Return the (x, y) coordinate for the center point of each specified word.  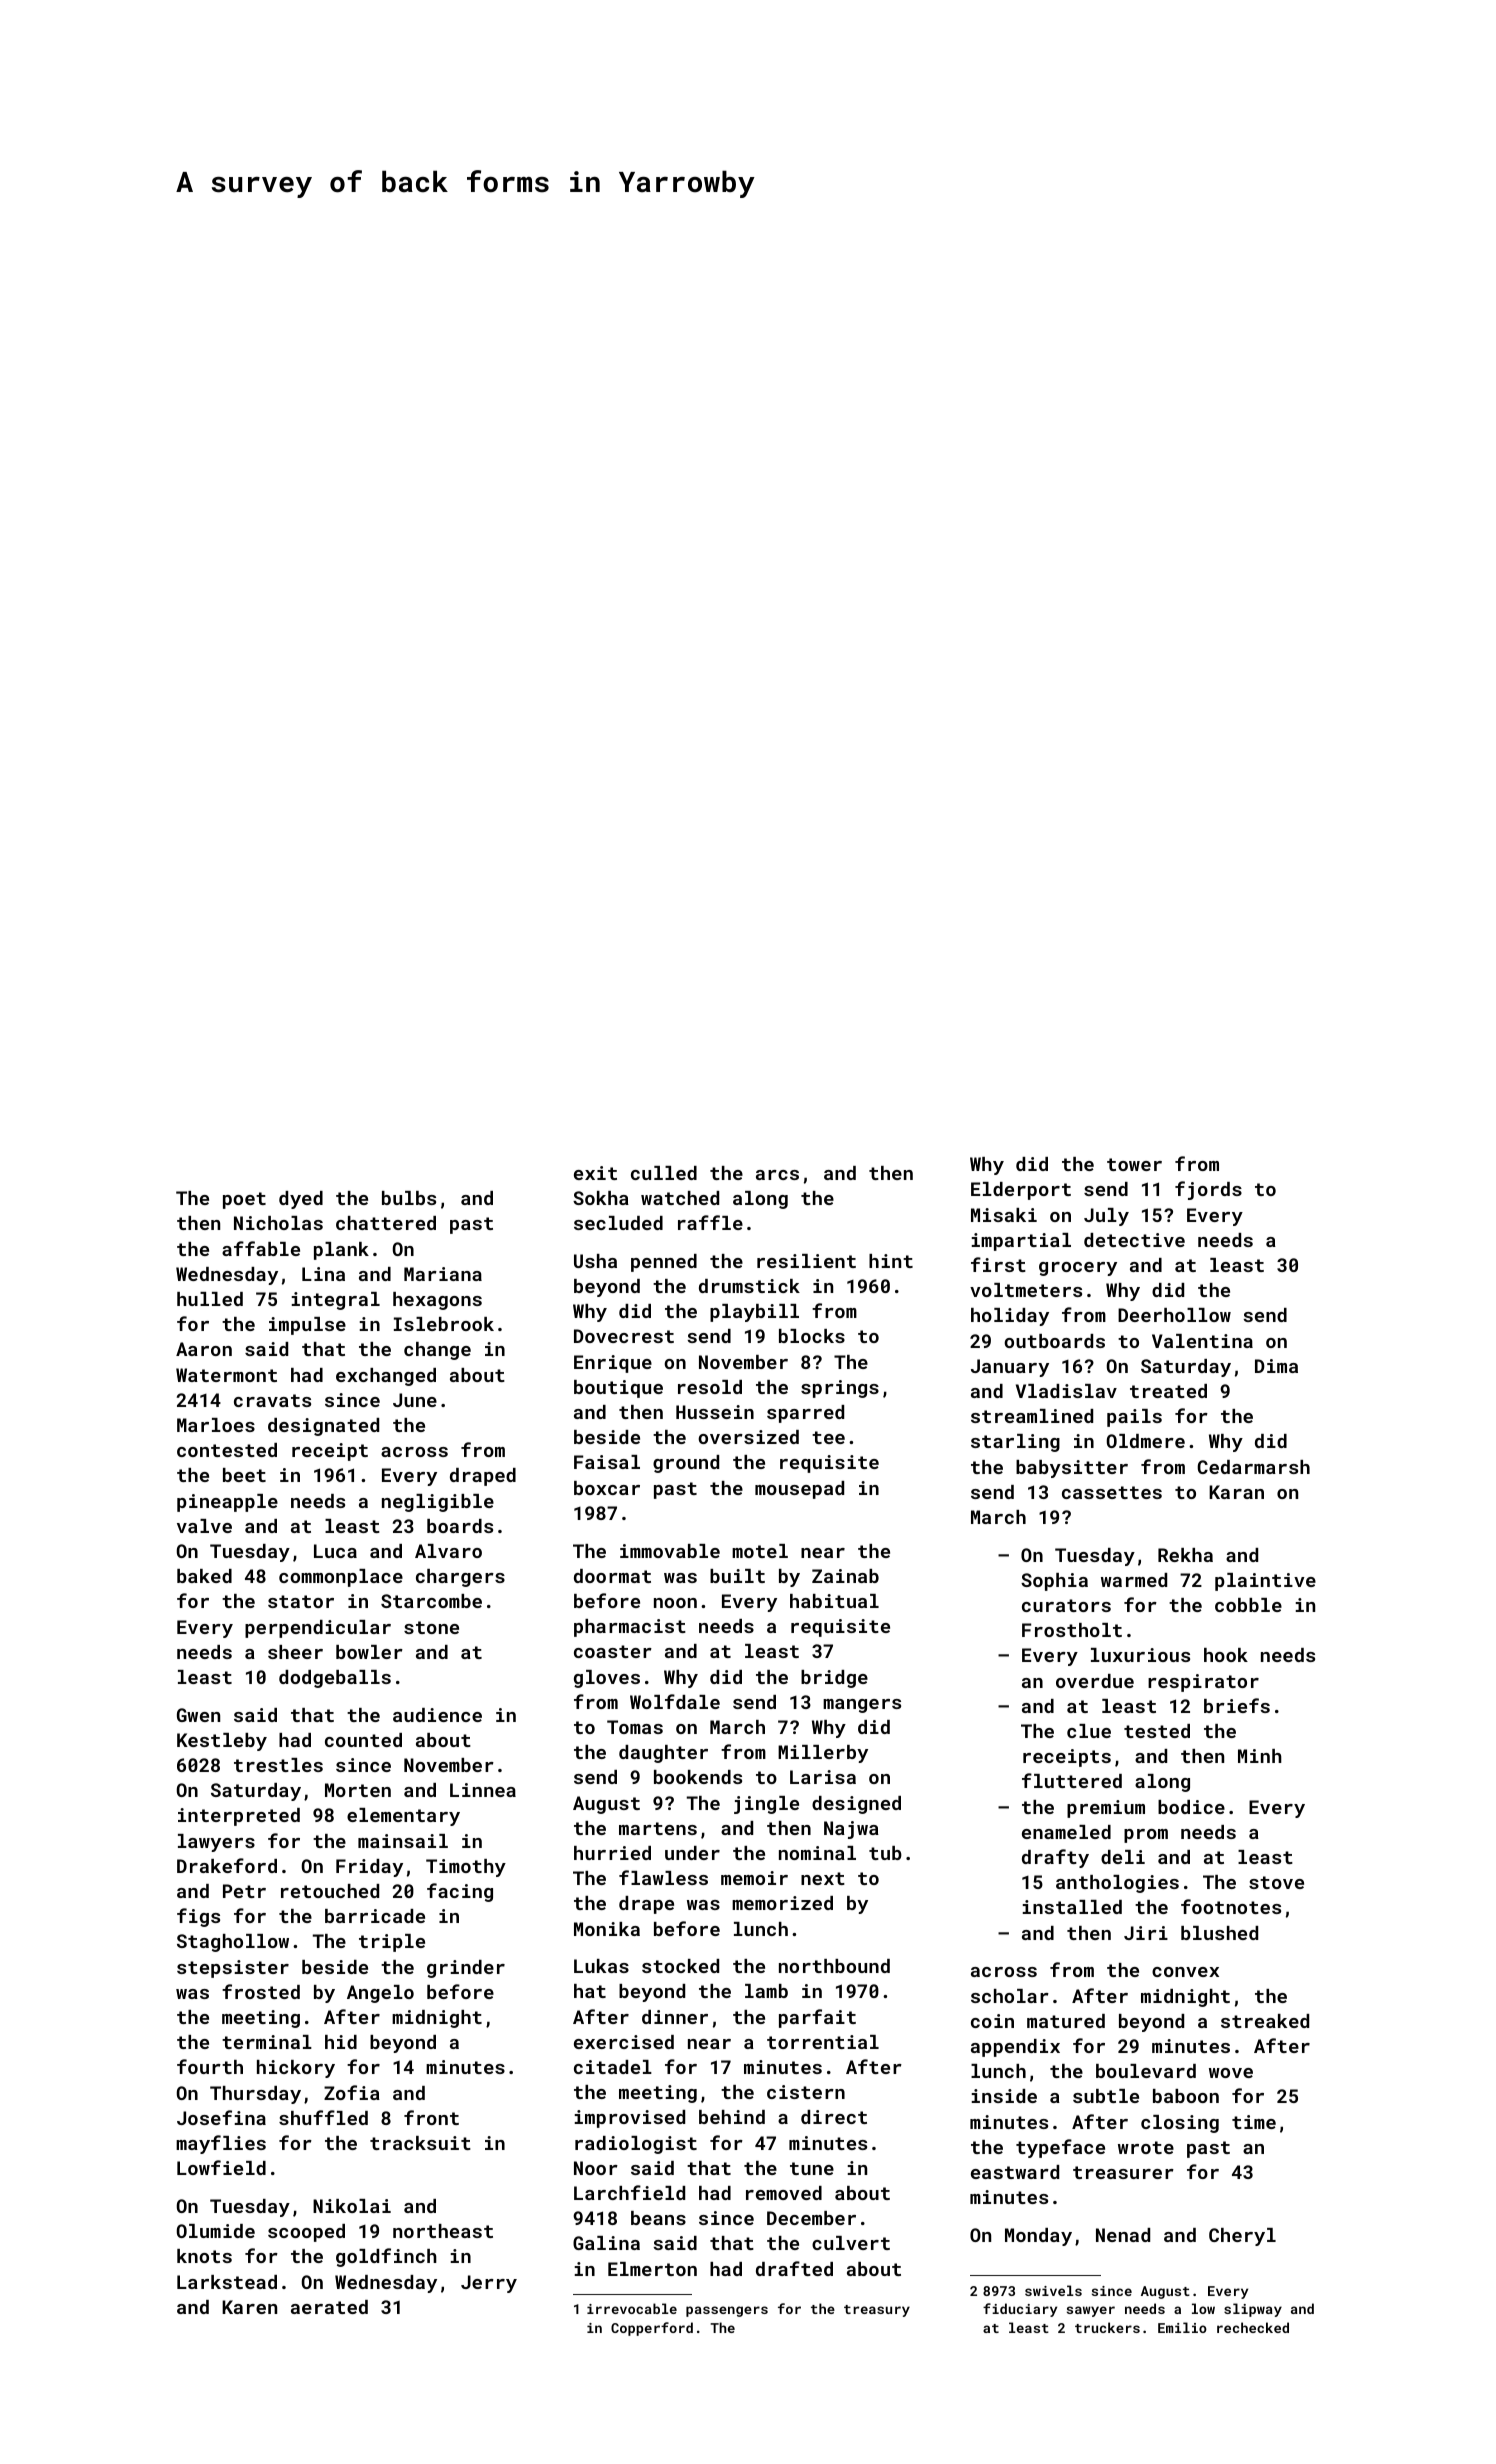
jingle (766, 1805)
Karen (249, 2307)
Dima (1276, 1366)
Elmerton (652, 2269)
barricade (375, 1916)
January (1010, 1368)
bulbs (409, 1198)
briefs (1237, 1705)
